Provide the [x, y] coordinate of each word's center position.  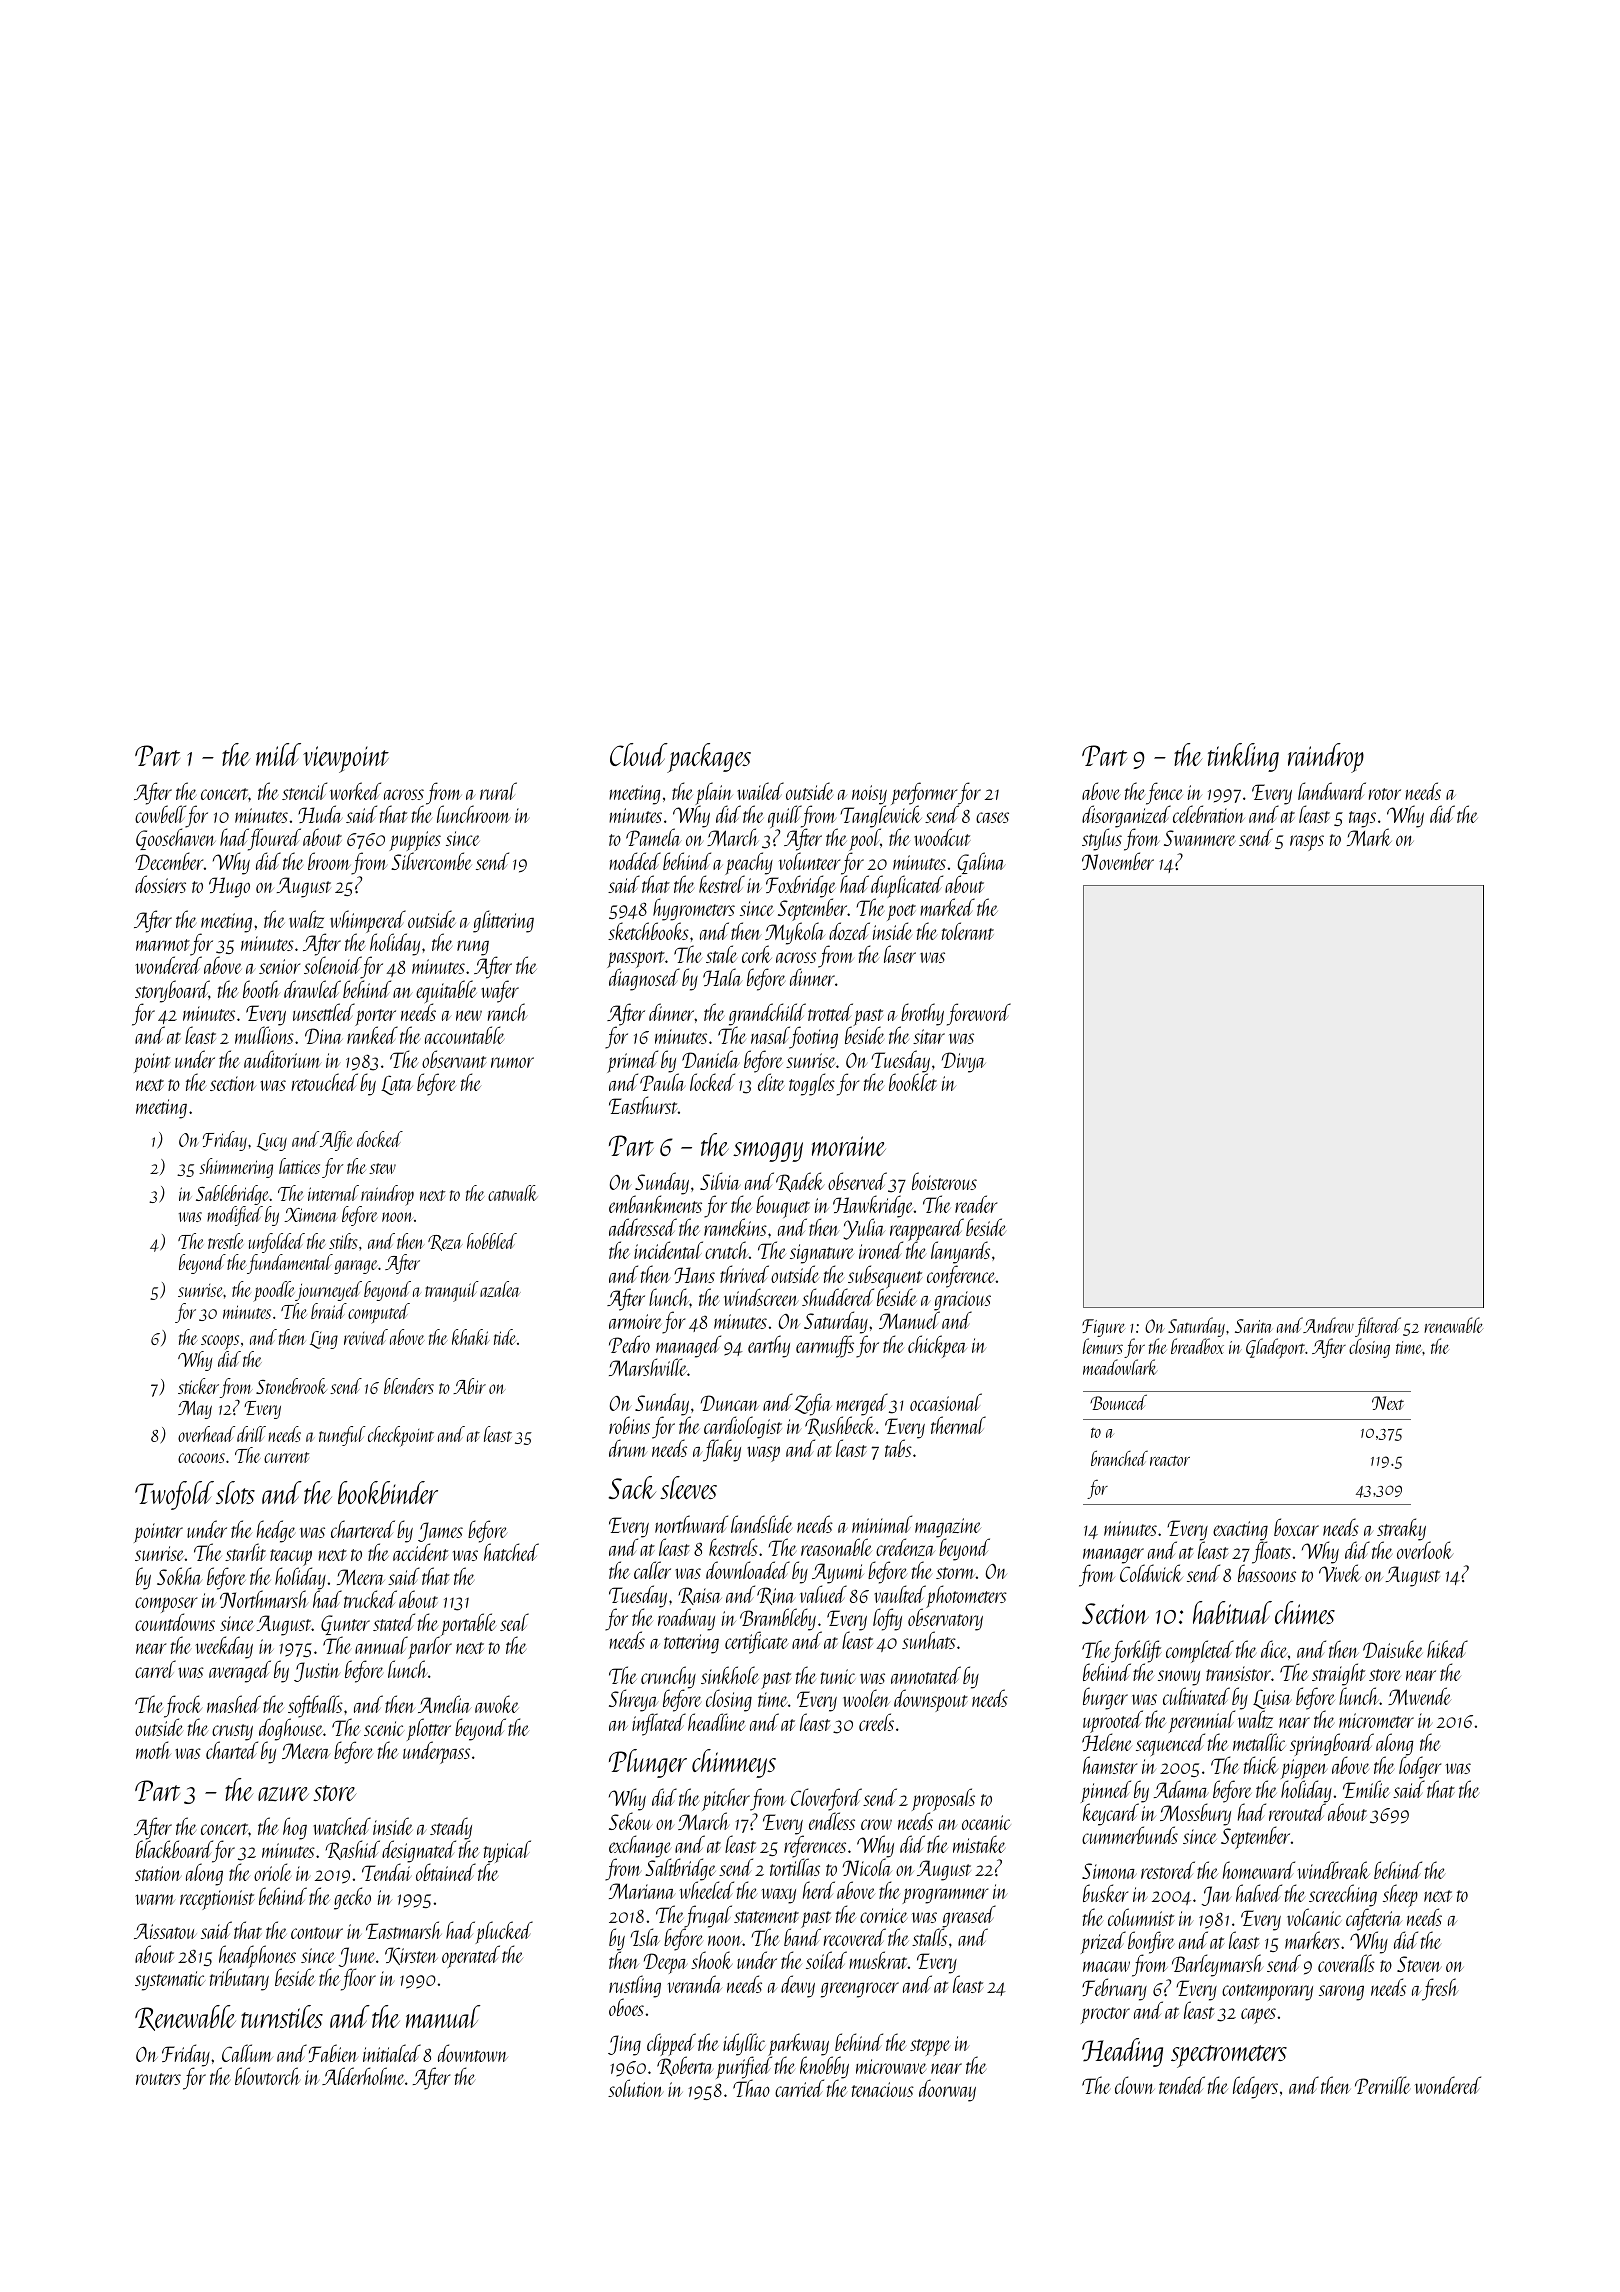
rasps [1307, 843]
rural [498, 791]
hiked [1447, 1649]
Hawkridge [873, 1207]
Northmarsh [264, 1599]
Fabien [333, 2053]
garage [356, 1267]
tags [1362, 819]
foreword [979, 1014]
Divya [964, 1062]
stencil [304, 791]
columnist [1141, 1917]
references [815, 1847]
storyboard [172, 991]
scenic [384, 1728]
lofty [887, 1619]
